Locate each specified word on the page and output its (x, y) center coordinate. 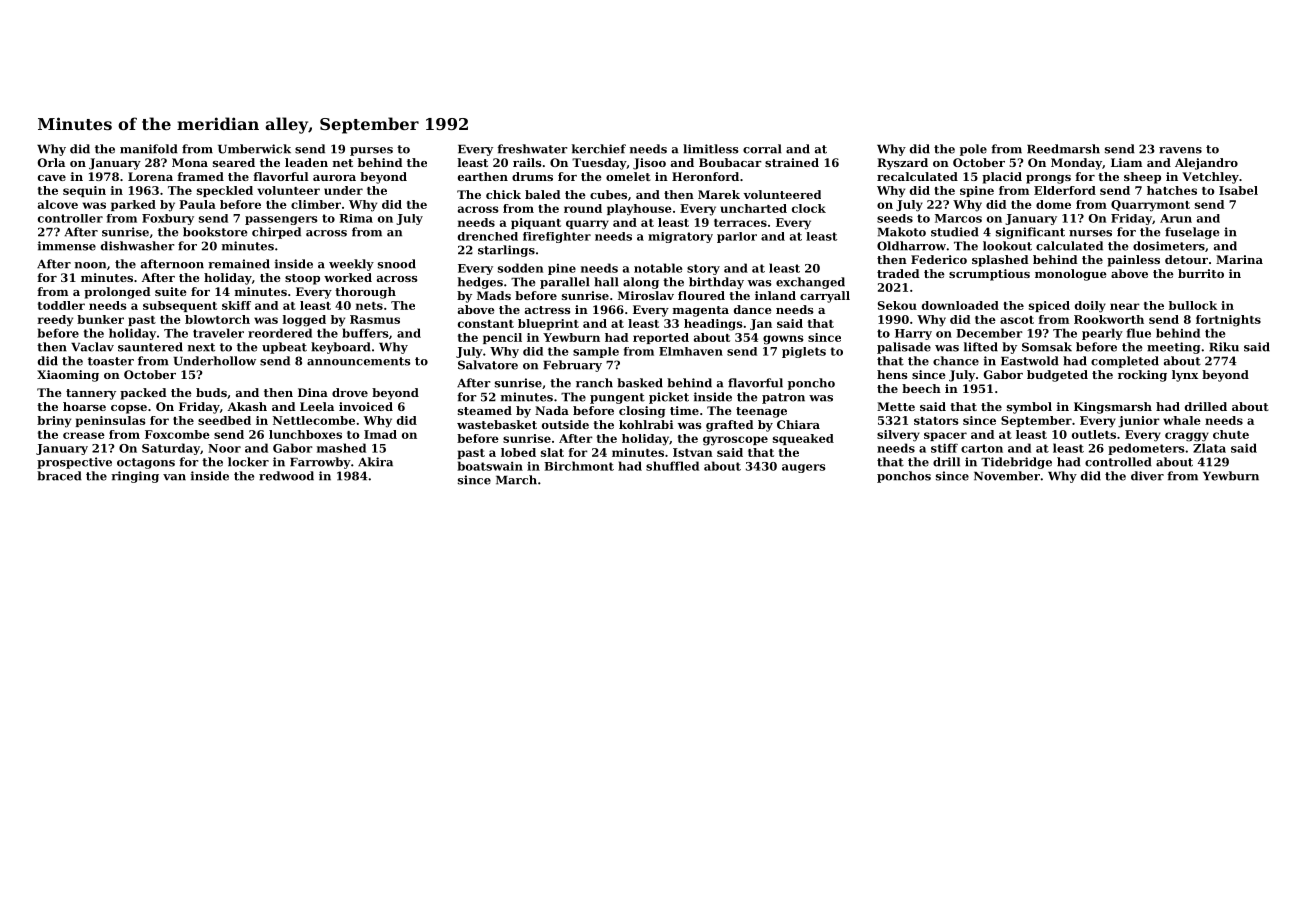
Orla (51, 162)
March (516, 480)
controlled (1118, 462)
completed (1125, 362)
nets (369, 306)
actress (548, 310)
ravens (1180, 150)
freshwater (532, 149)
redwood (286, 476)
